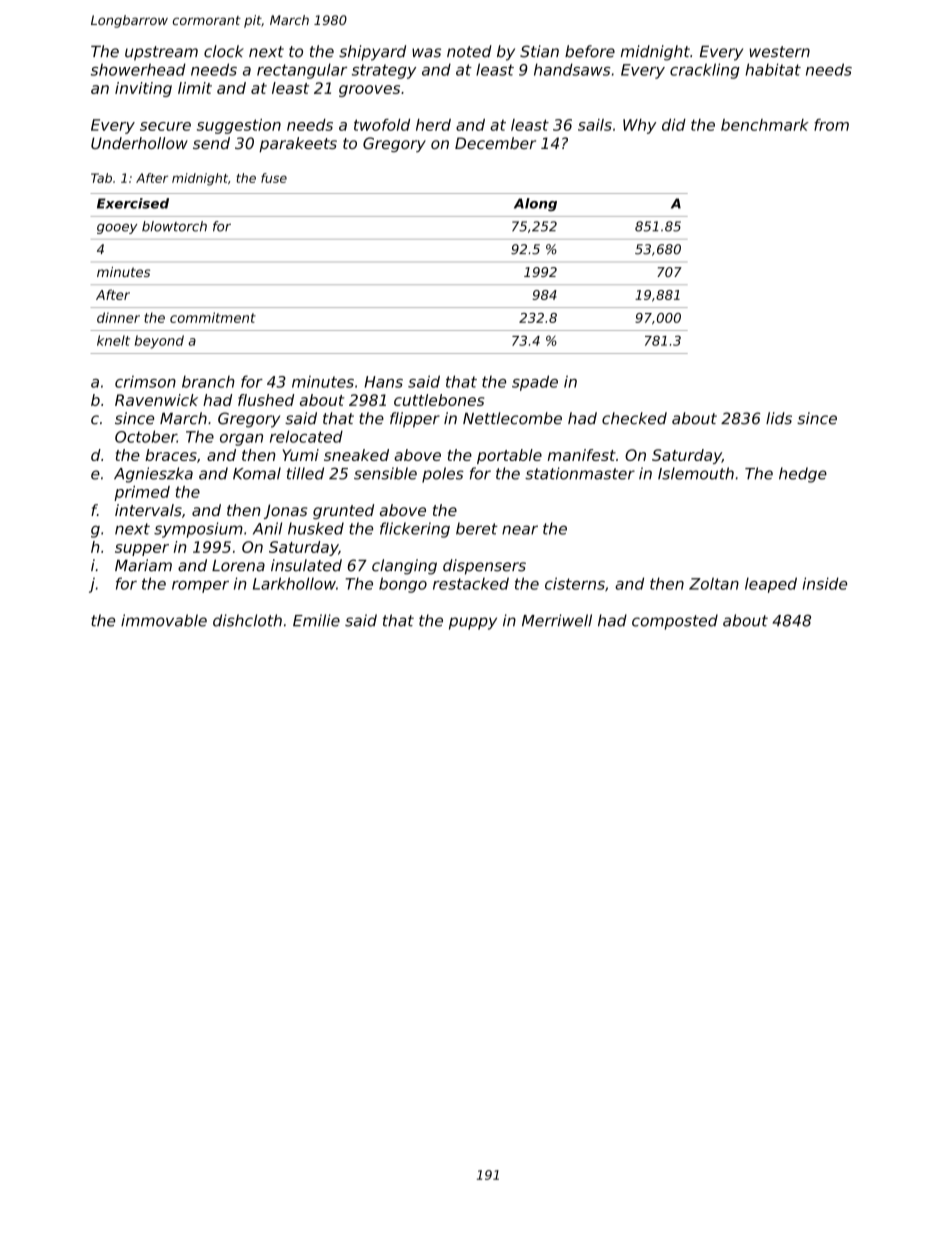 The height and width of the page is (1233, 952). Describe the element at coordinates (305, 473) in the page. I see `tilled` at that location.
